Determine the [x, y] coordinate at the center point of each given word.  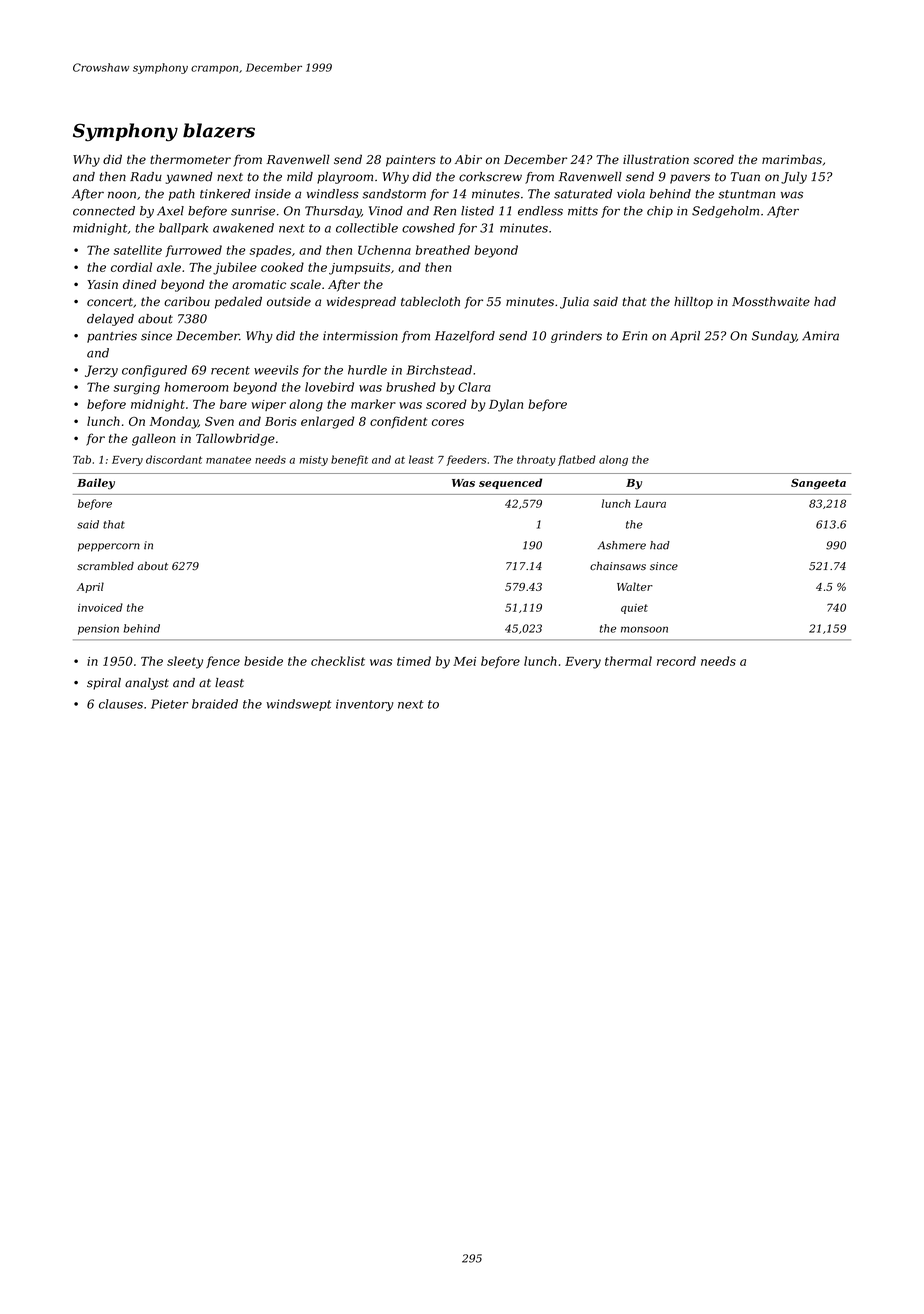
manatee [228, 460]
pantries [112, 337]
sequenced [510, 483]
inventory [364, 705]
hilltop [693, 303]
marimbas [792, 159]
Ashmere [622, 545]
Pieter [169, 704]
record [676, 661]
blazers [219, 130]
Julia [574, 303]
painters [411, 161]
